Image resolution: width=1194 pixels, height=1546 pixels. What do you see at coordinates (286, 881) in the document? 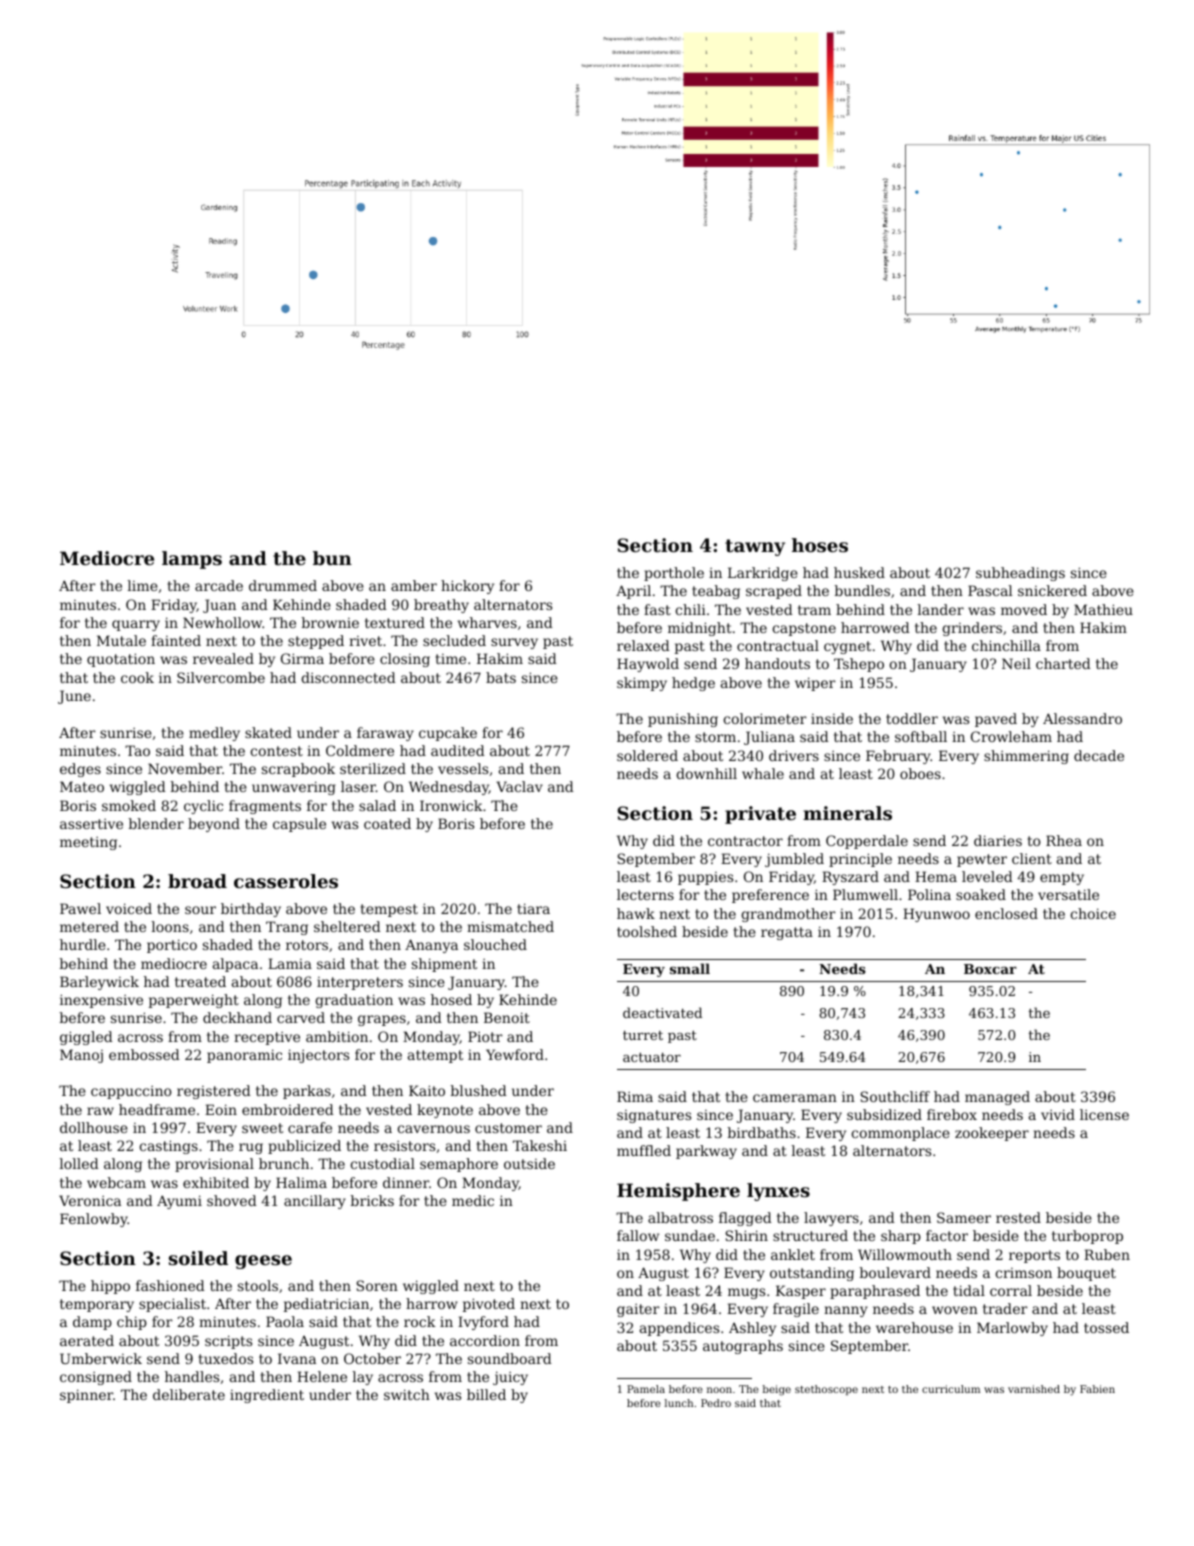
I see `casseroles` at bounding box center [286, 881].
